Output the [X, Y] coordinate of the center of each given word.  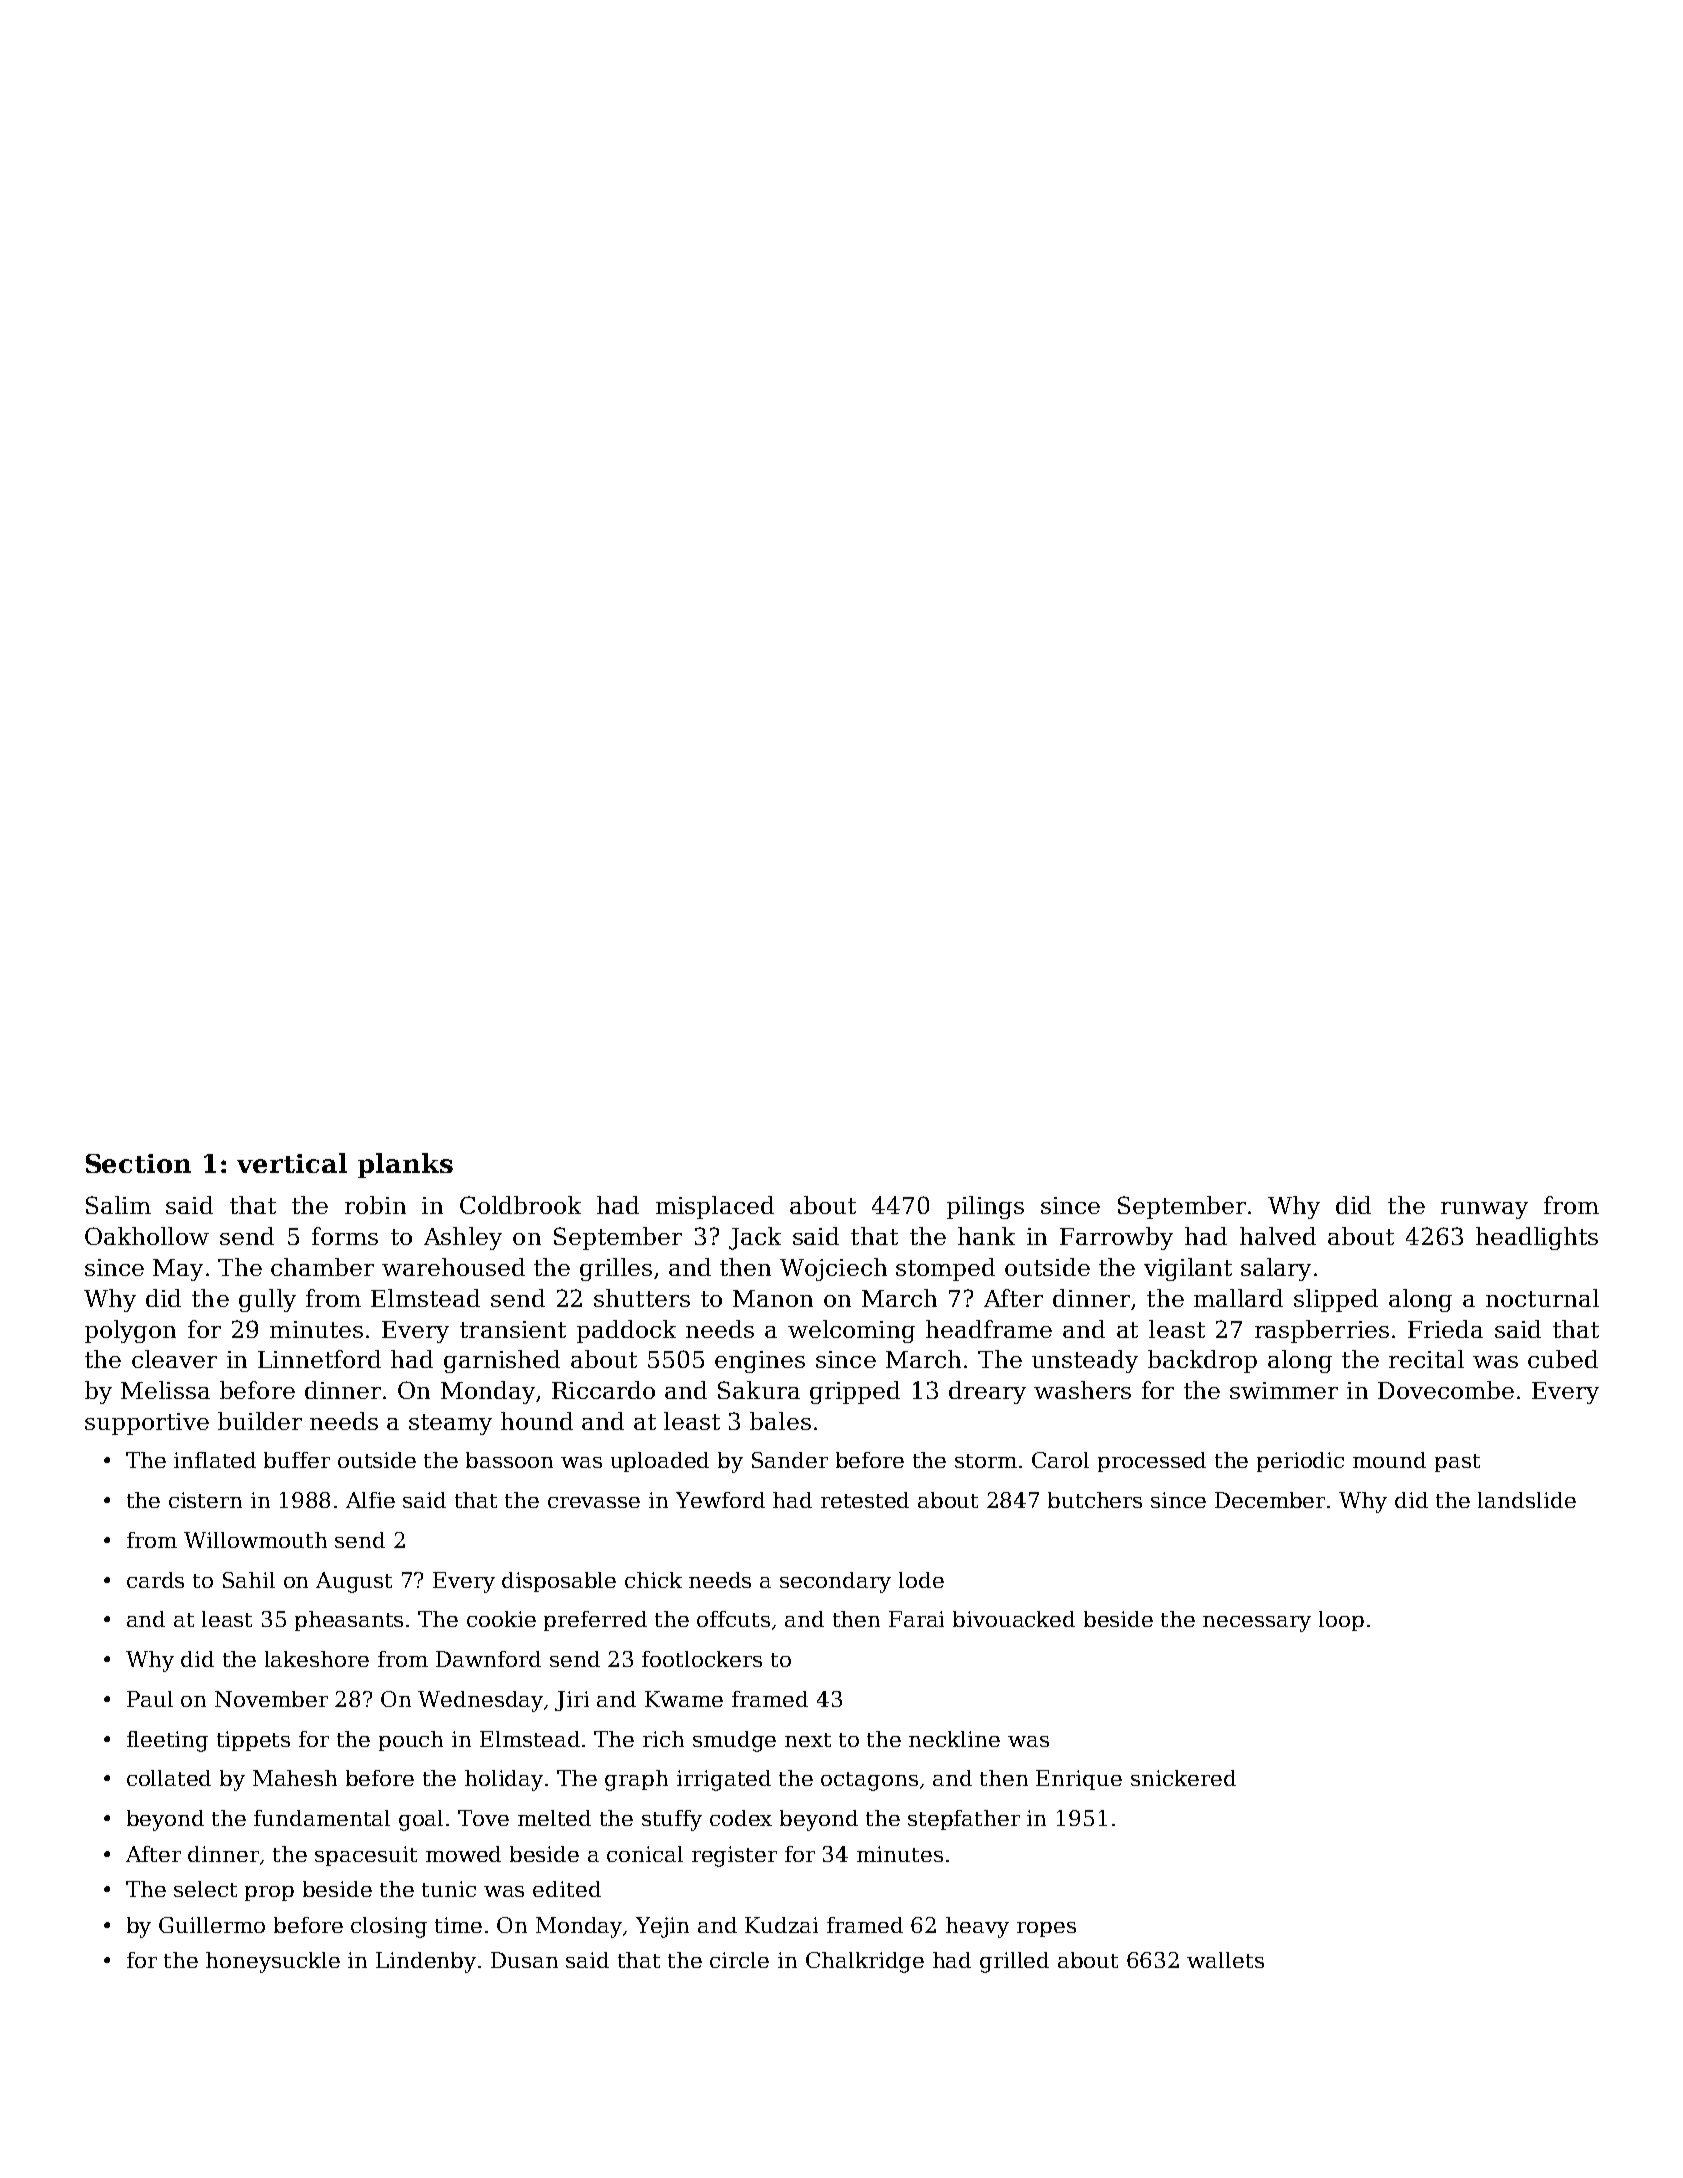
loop [1341, 1621]
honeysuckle [273, 1962]
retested [865, 1500]
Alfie [370, 1500]
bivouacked [1014, 1619]
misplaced [715, 1207]
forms [345, 1236]
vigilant [1188, 1269]
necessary [1257, 1624]
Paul [150, 1699]
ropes [1046, 1929]
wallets [1225, 1960]
